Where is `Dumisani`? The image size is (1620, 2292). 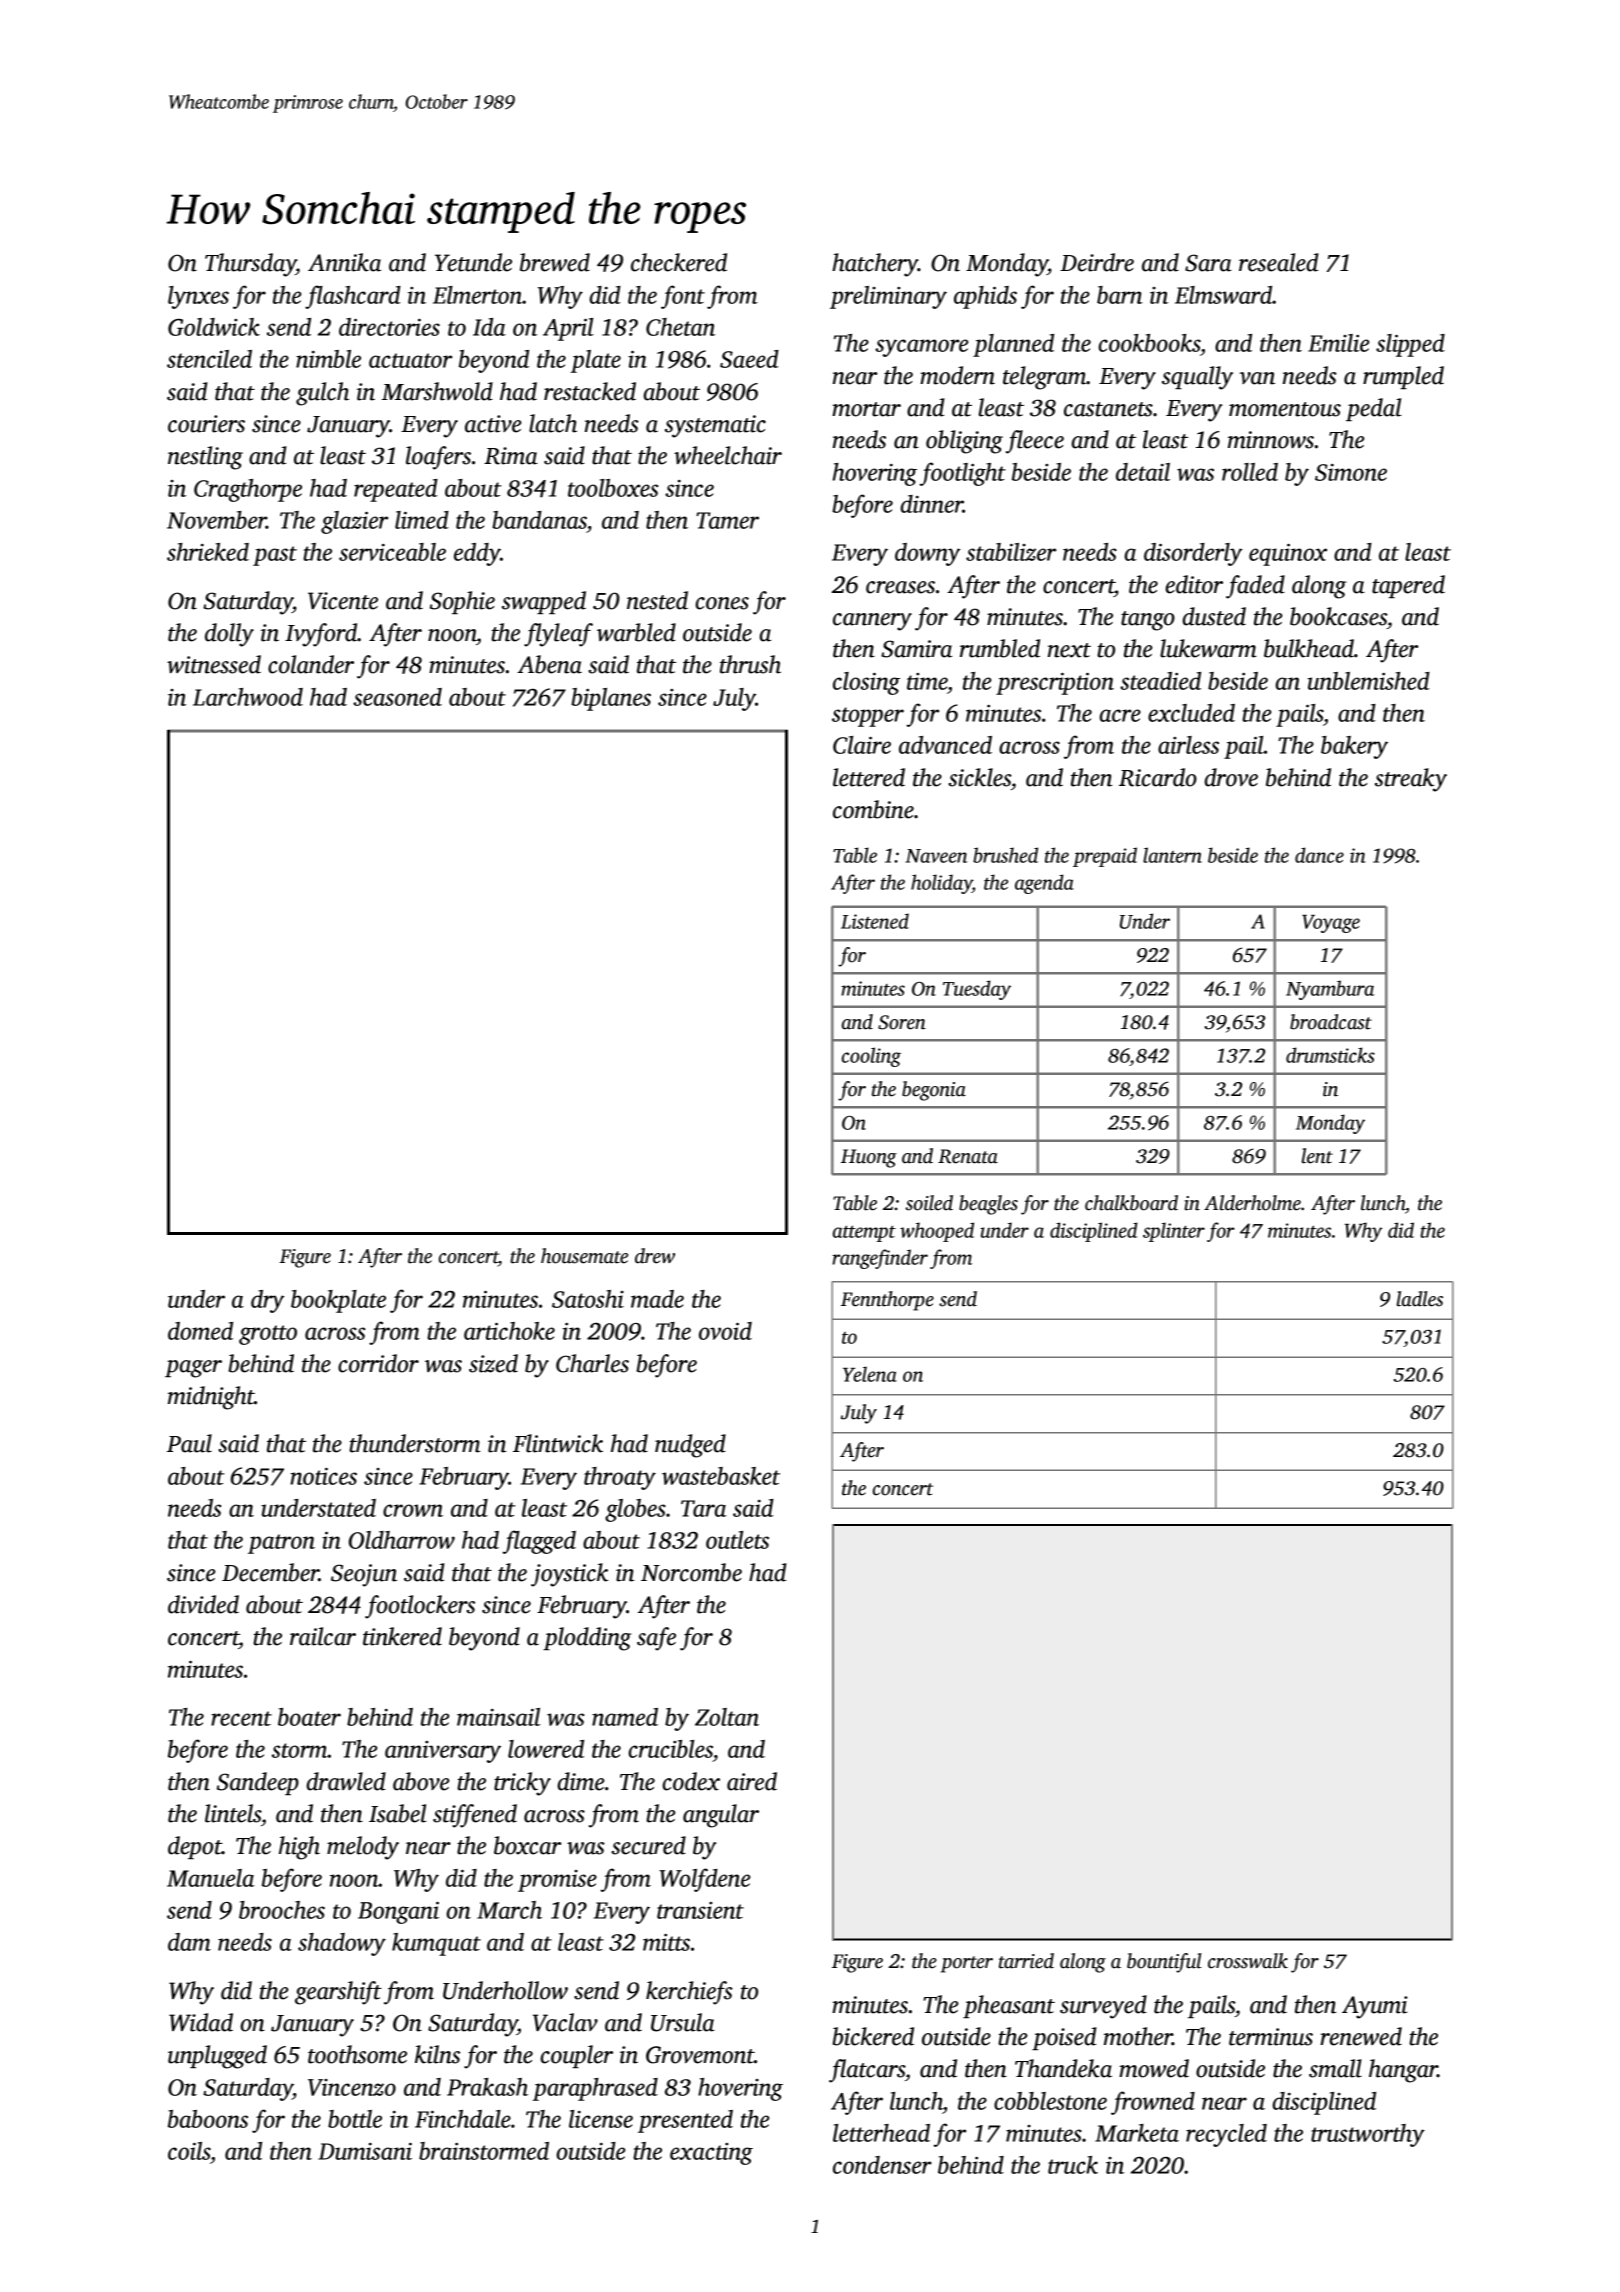 Dumisani is located at coordinates (365, 2151).
